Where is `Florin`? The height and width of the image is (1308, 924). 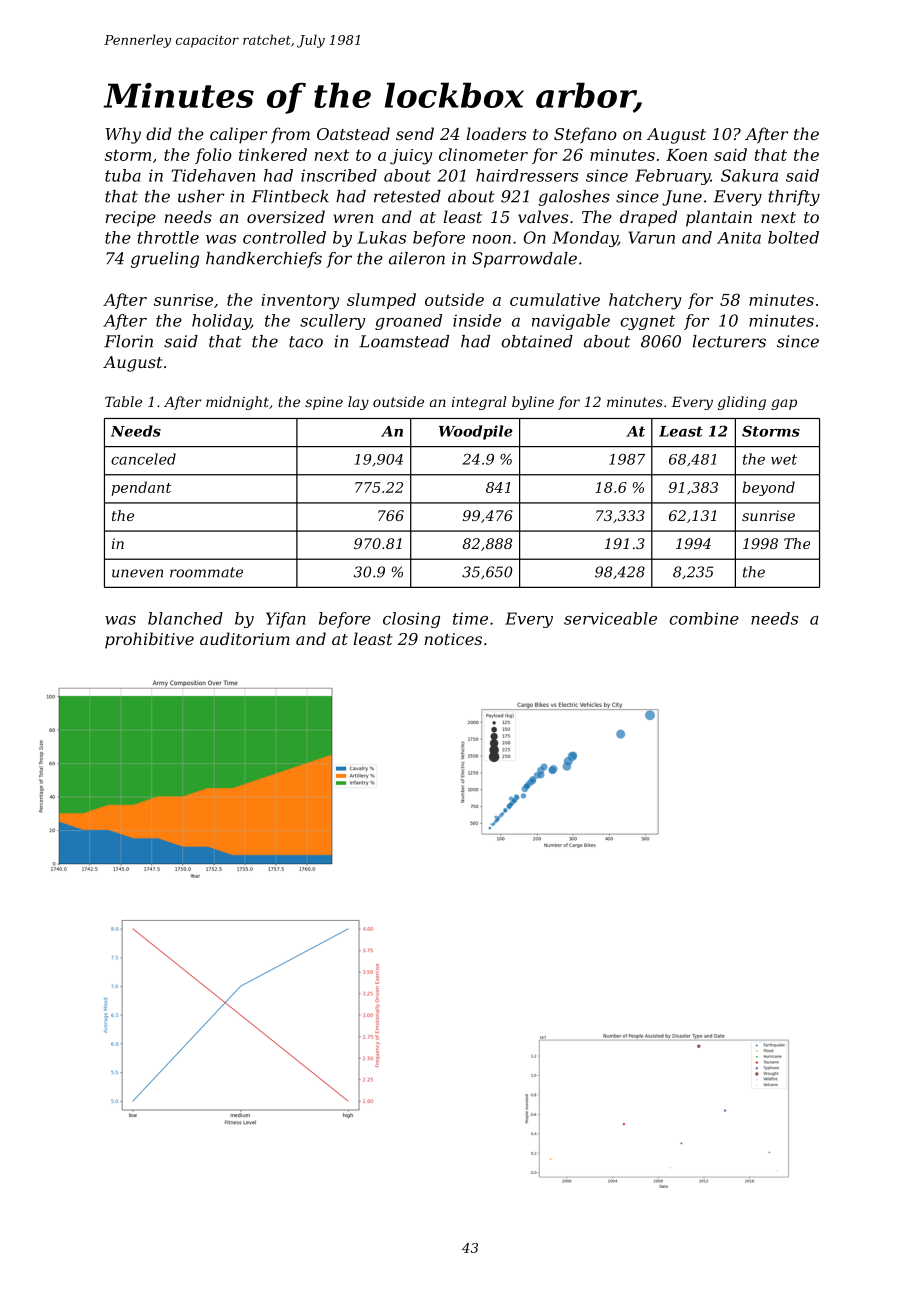
Florin is located at coordinates (128, 341).
